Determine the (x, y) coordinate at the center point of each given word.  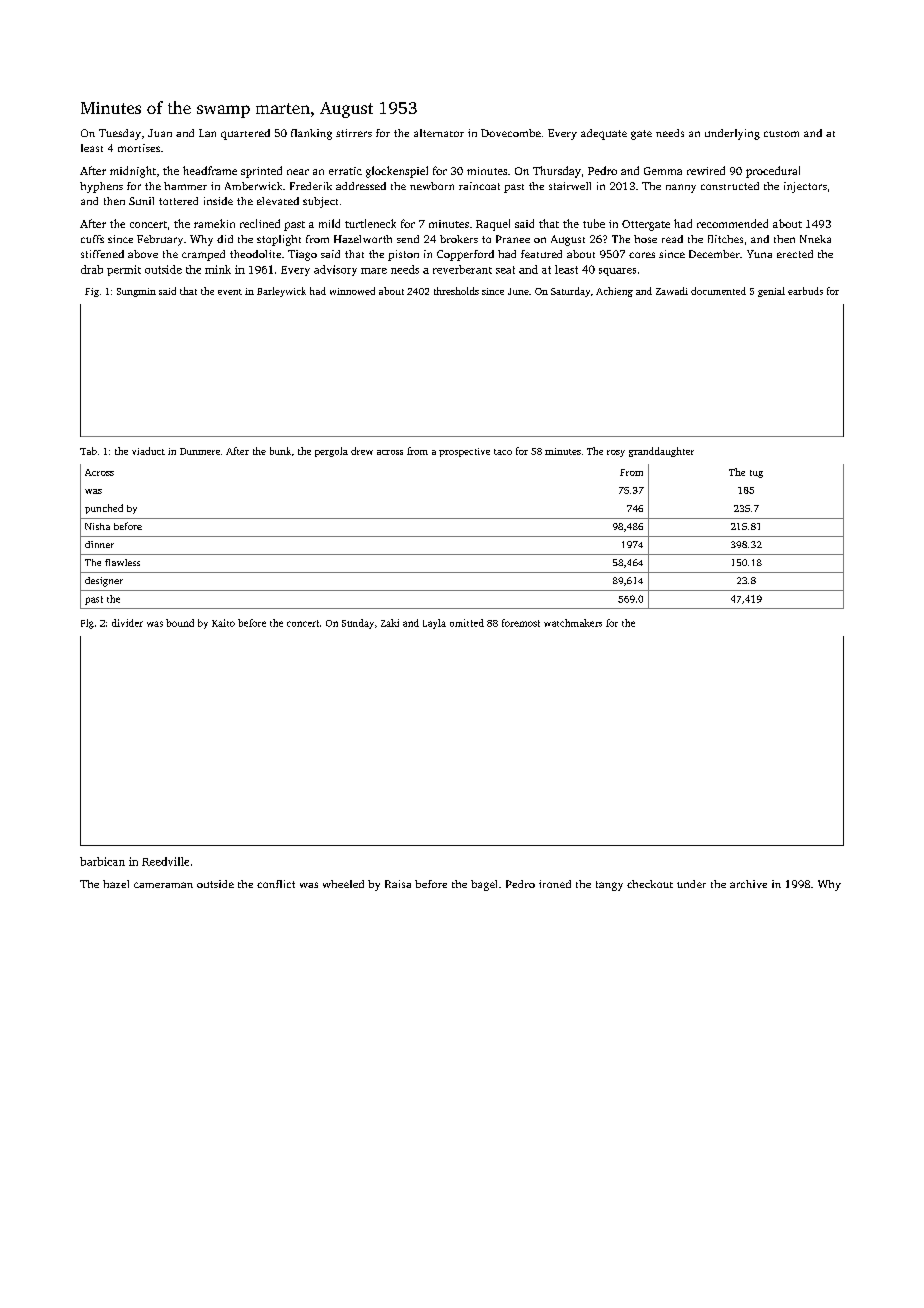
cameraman (163, 885)
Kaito (223, 623)
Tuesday (120, 134)
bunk (280, 451)
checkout (650, 884)
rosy (616, 453)
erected (795, 254)
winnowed (352, 291)
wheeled (343, 884)
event (230, 292)
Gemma (663, 171)
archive (748, 884)
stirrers (354, 133)
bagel (484, 885)
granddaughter (661, 452)
